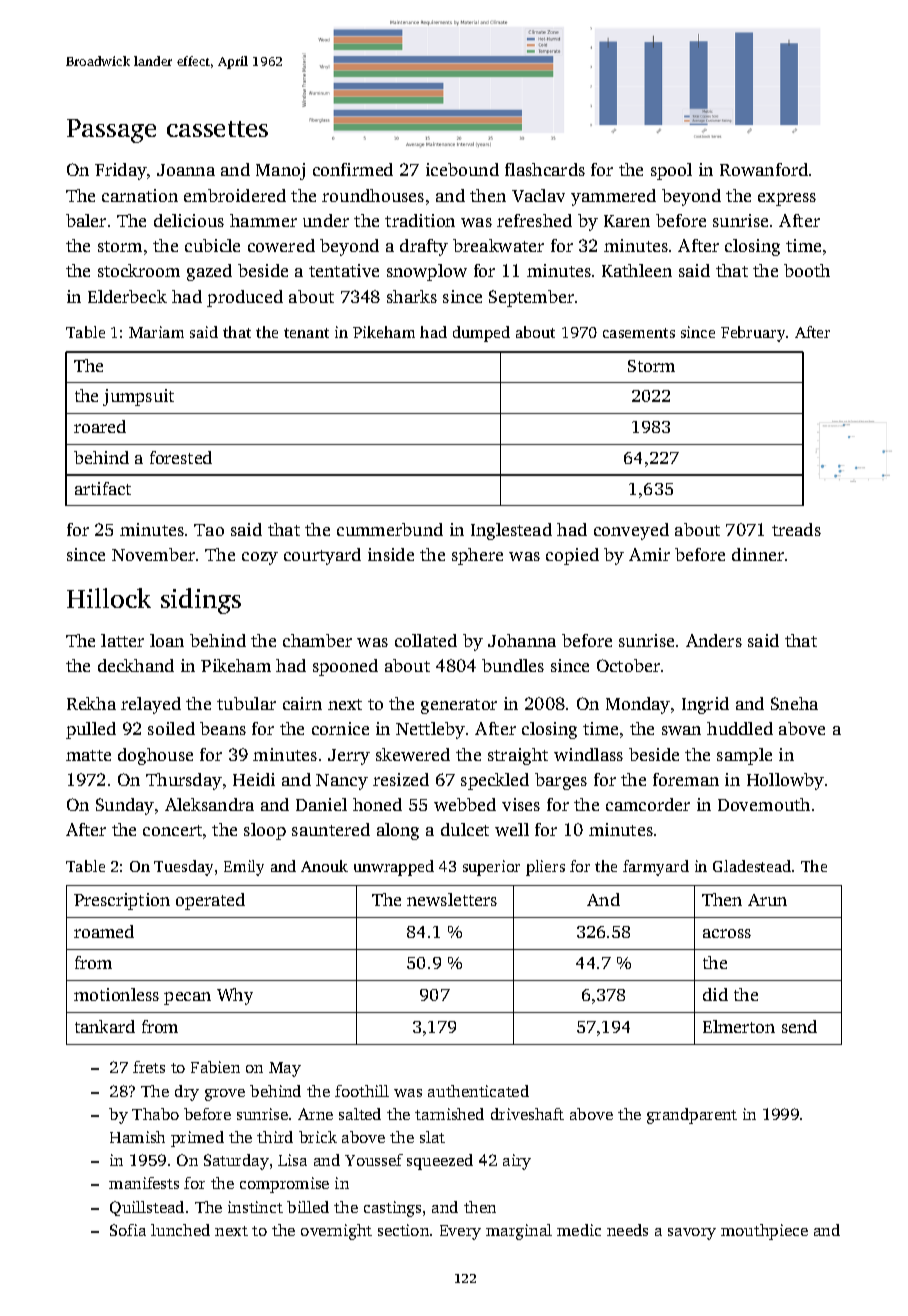  Describe the element at coordinates (627, 1230) in the document. I see `needs` at that location.
